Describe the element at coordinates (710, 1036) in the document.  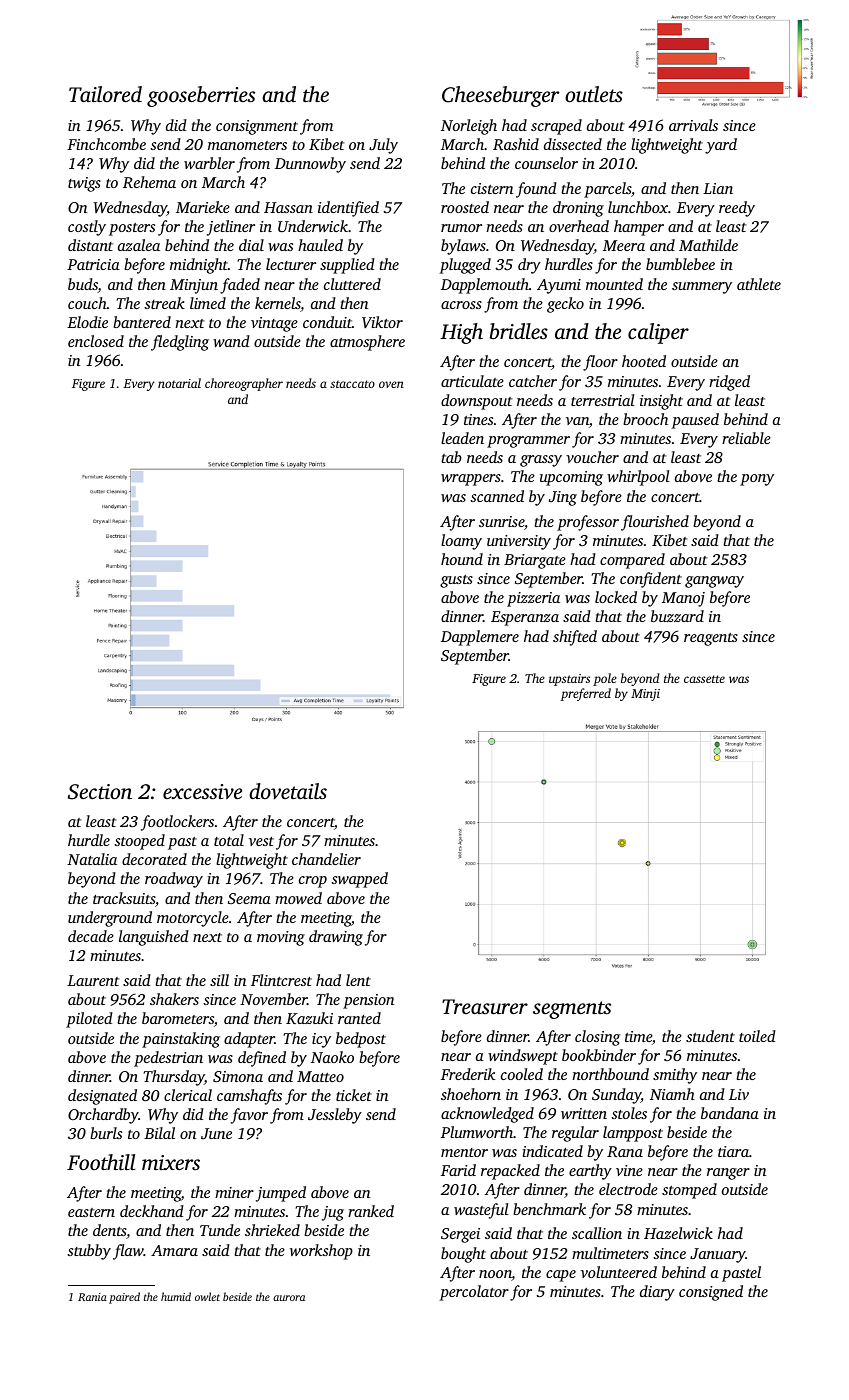
I see `student` at that location.
